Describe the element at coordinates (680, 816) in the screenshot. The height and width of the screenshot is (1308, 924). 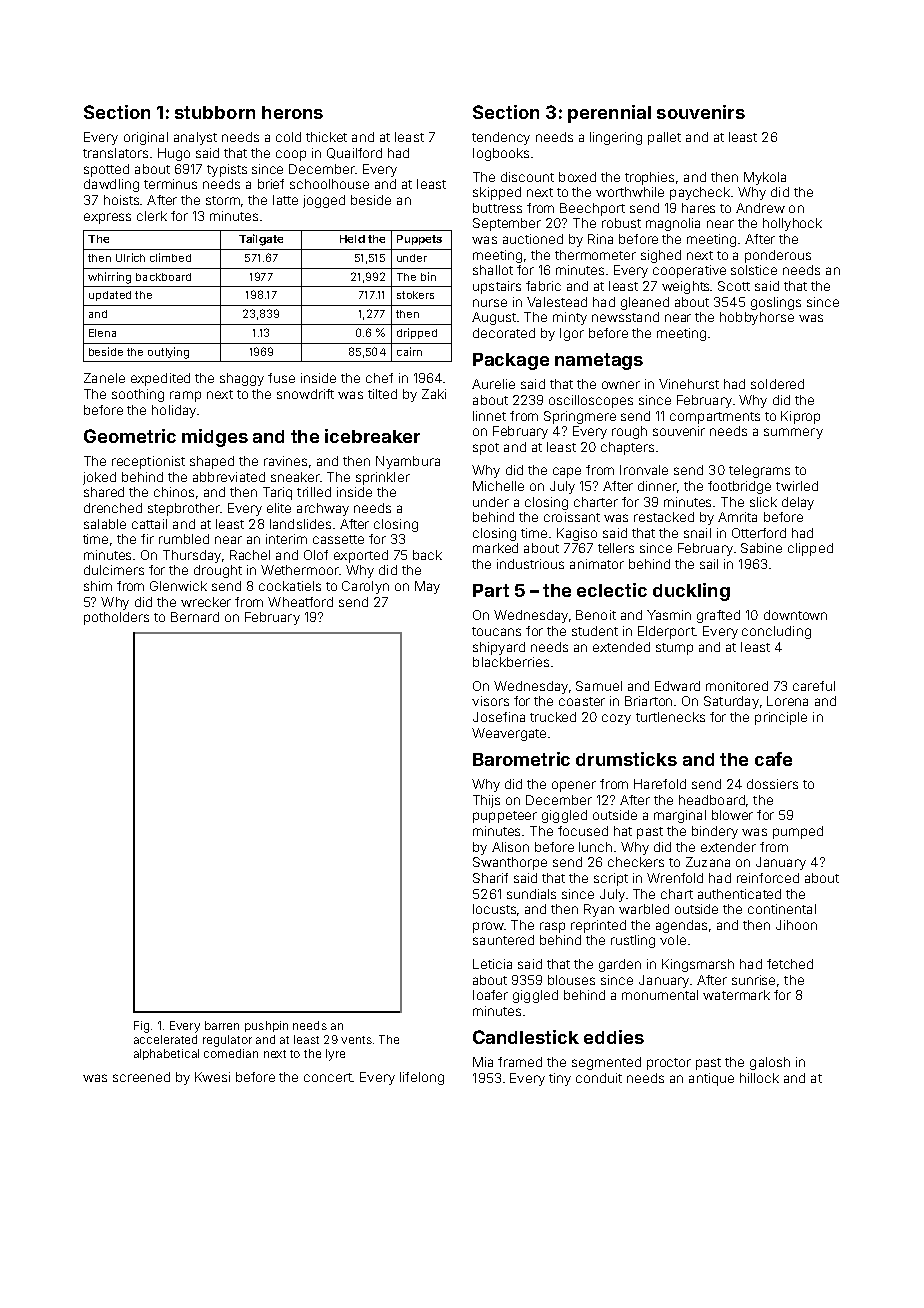
I see `marginal` at that location.
